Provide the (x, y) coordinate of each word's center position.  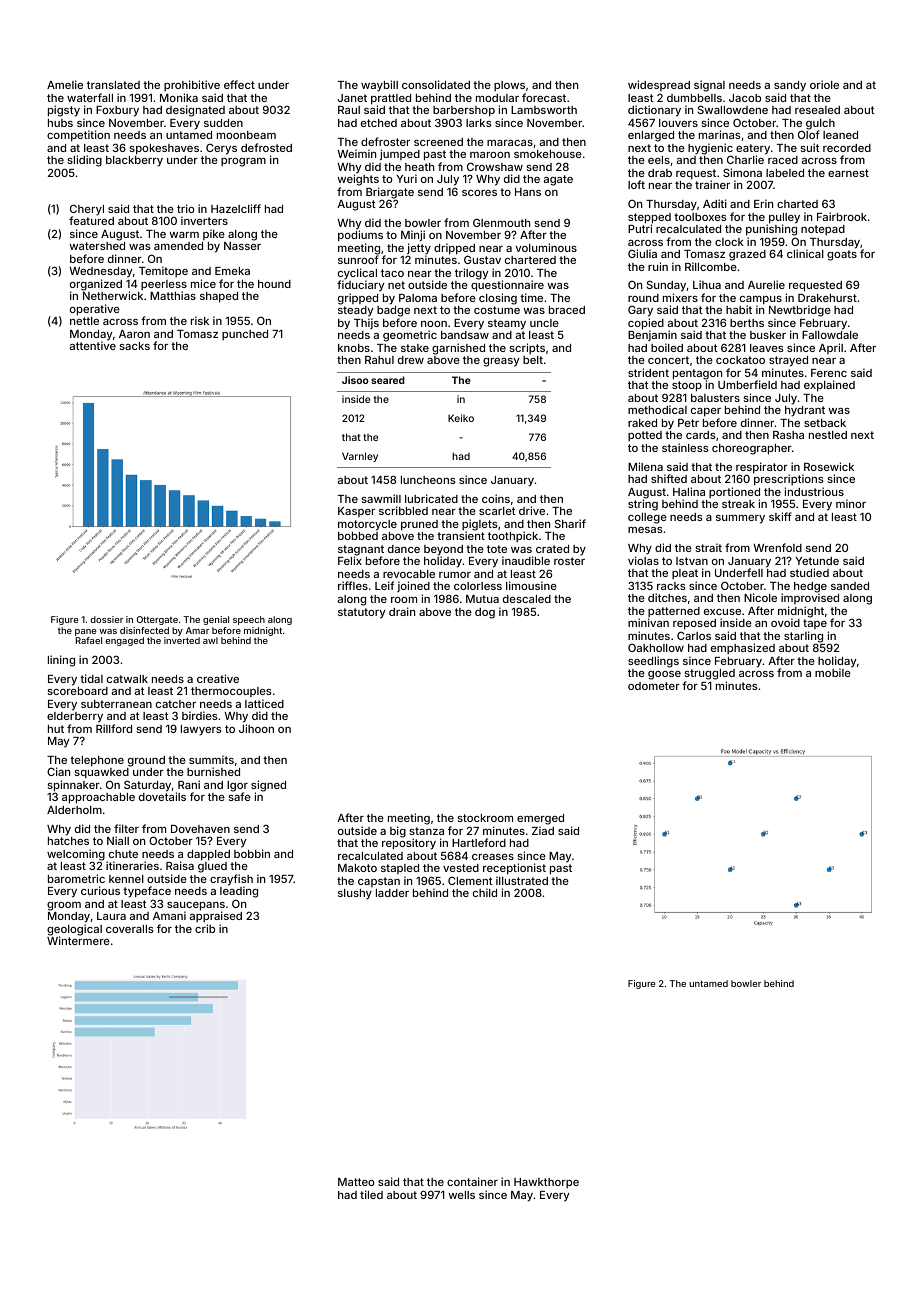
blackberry (134, 161)
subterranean (116, 704)
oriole (824, 84)
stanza (426, 831)
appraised (216, 916)
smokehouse (548, 154)
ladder (392, 893)
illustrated (522, 880)
